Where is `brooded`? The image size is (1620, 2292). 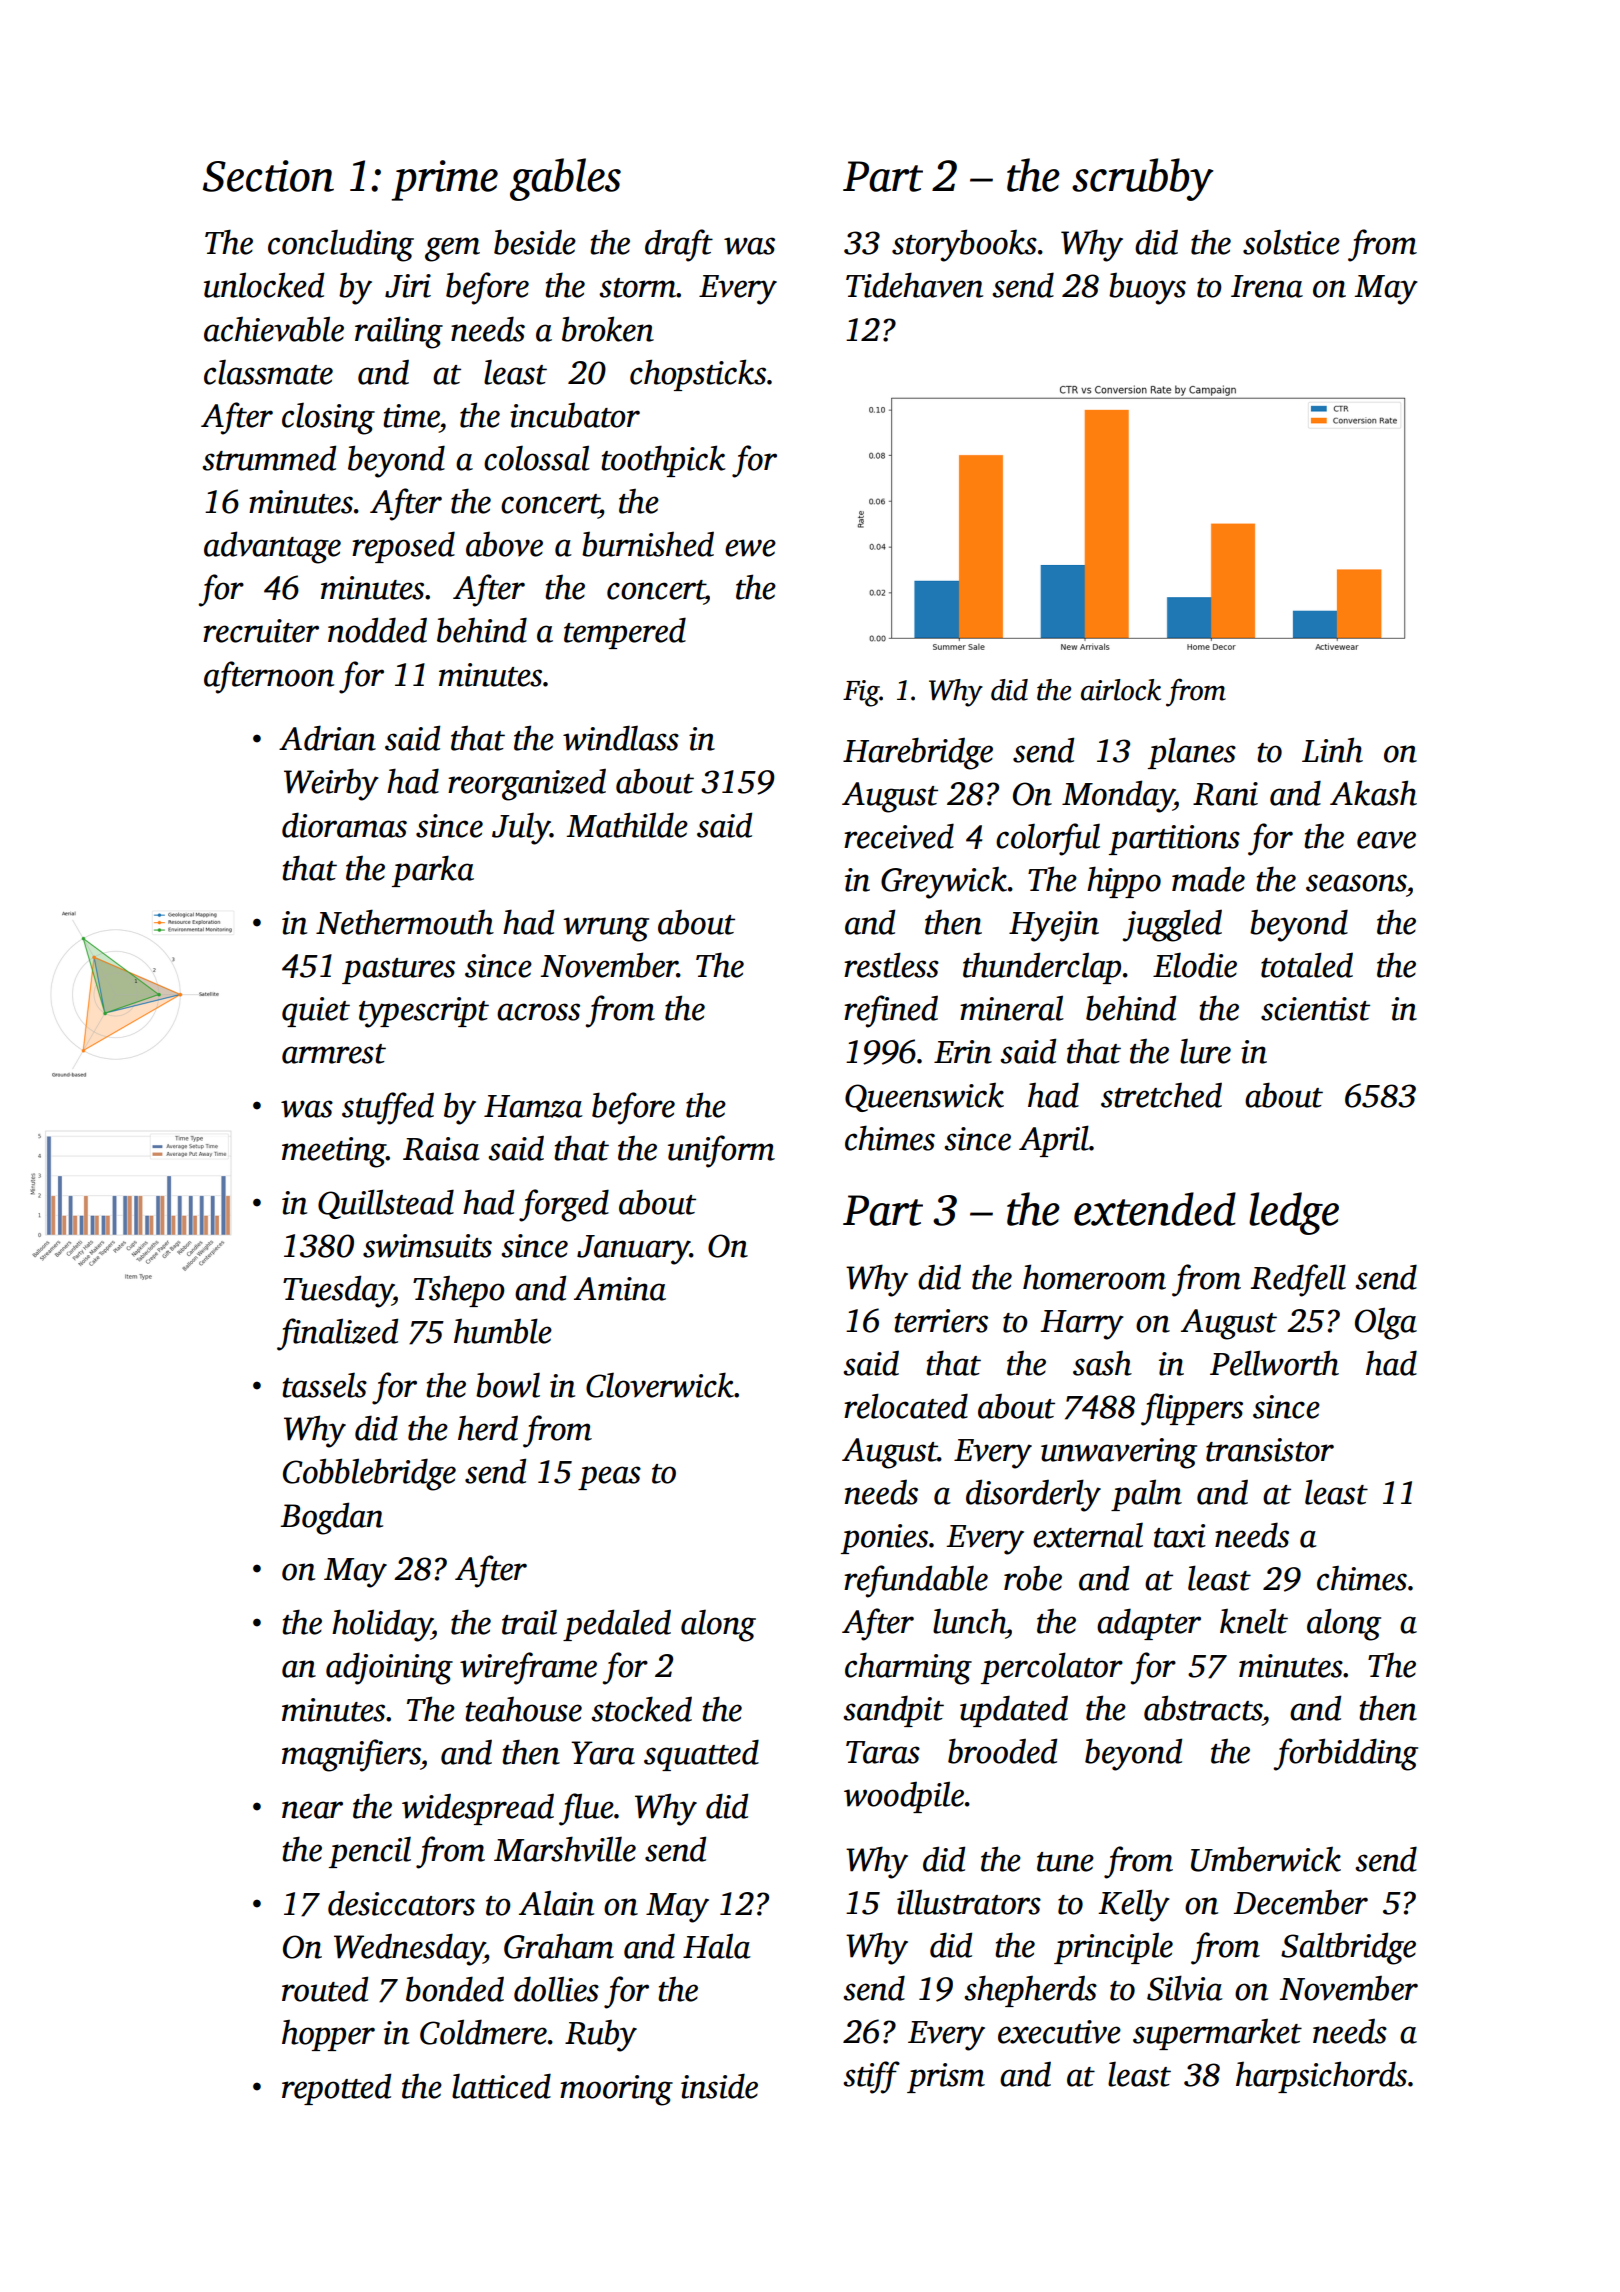
brooded is located at coordinates (1002, 1751).
